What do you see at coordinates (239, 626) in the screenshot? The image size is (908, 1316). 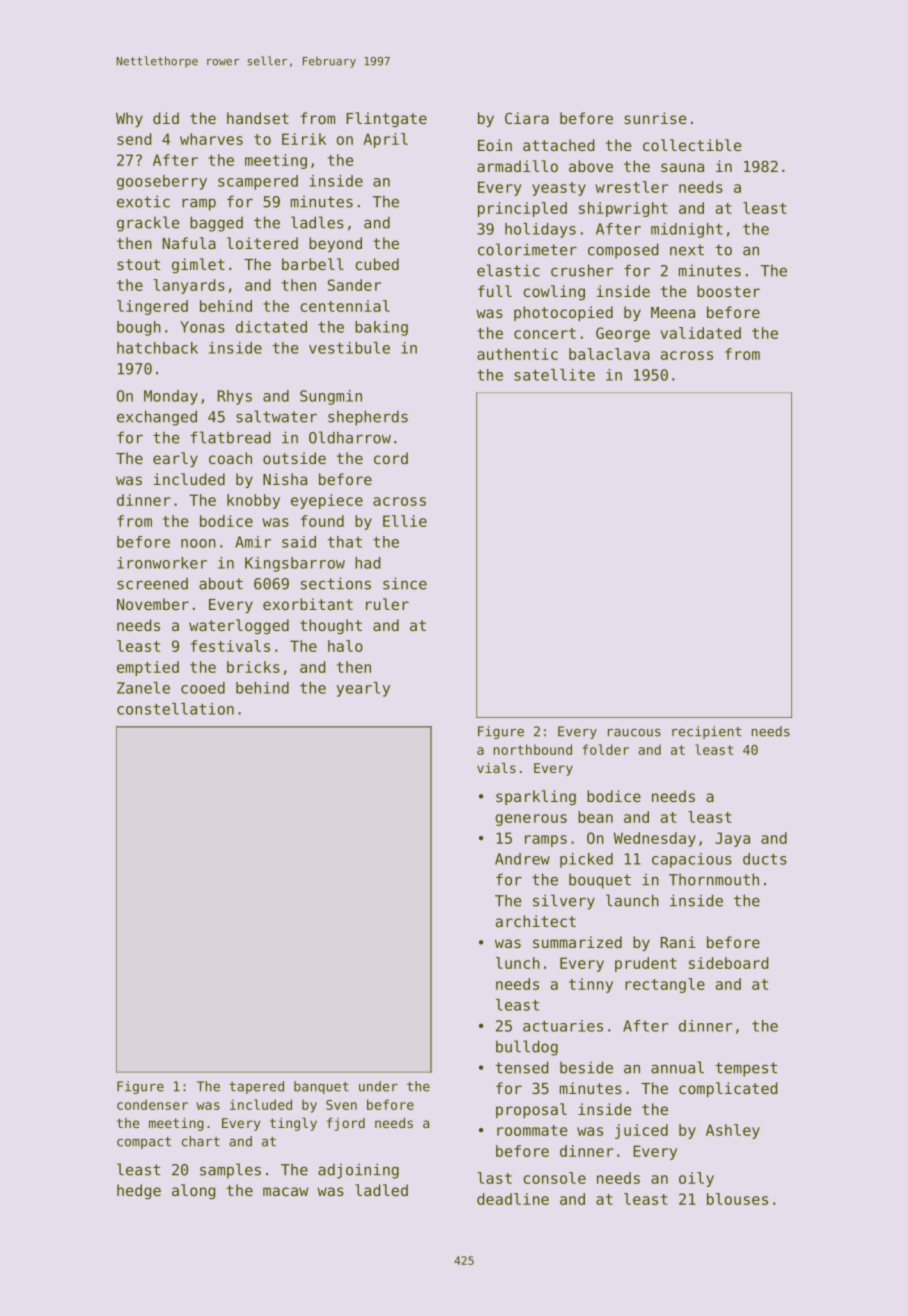 I see `waterlogged` at bounding box center [239, 626].
